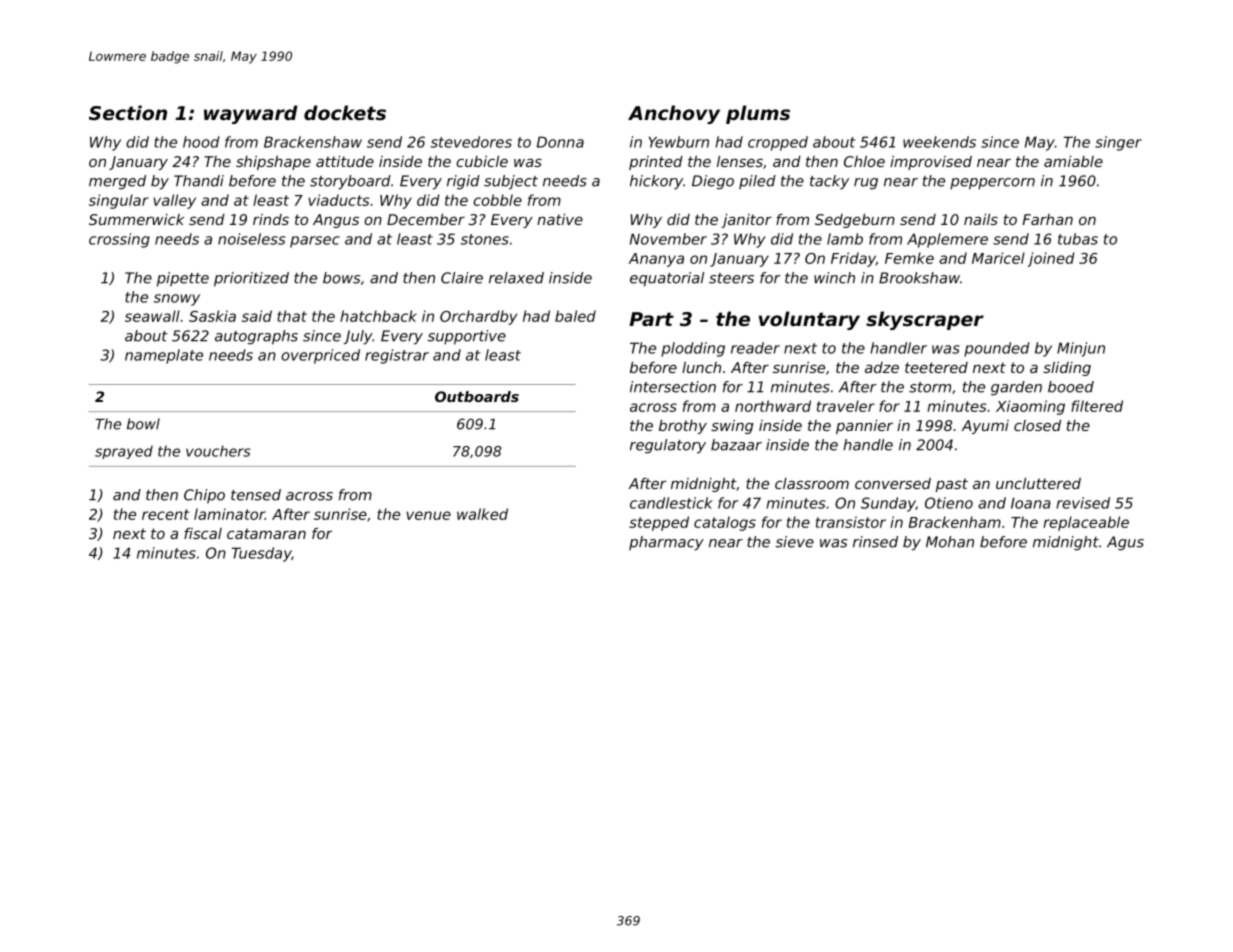 This document has width=1233, height=952. I want to click on Angus, so click(336, 221).
